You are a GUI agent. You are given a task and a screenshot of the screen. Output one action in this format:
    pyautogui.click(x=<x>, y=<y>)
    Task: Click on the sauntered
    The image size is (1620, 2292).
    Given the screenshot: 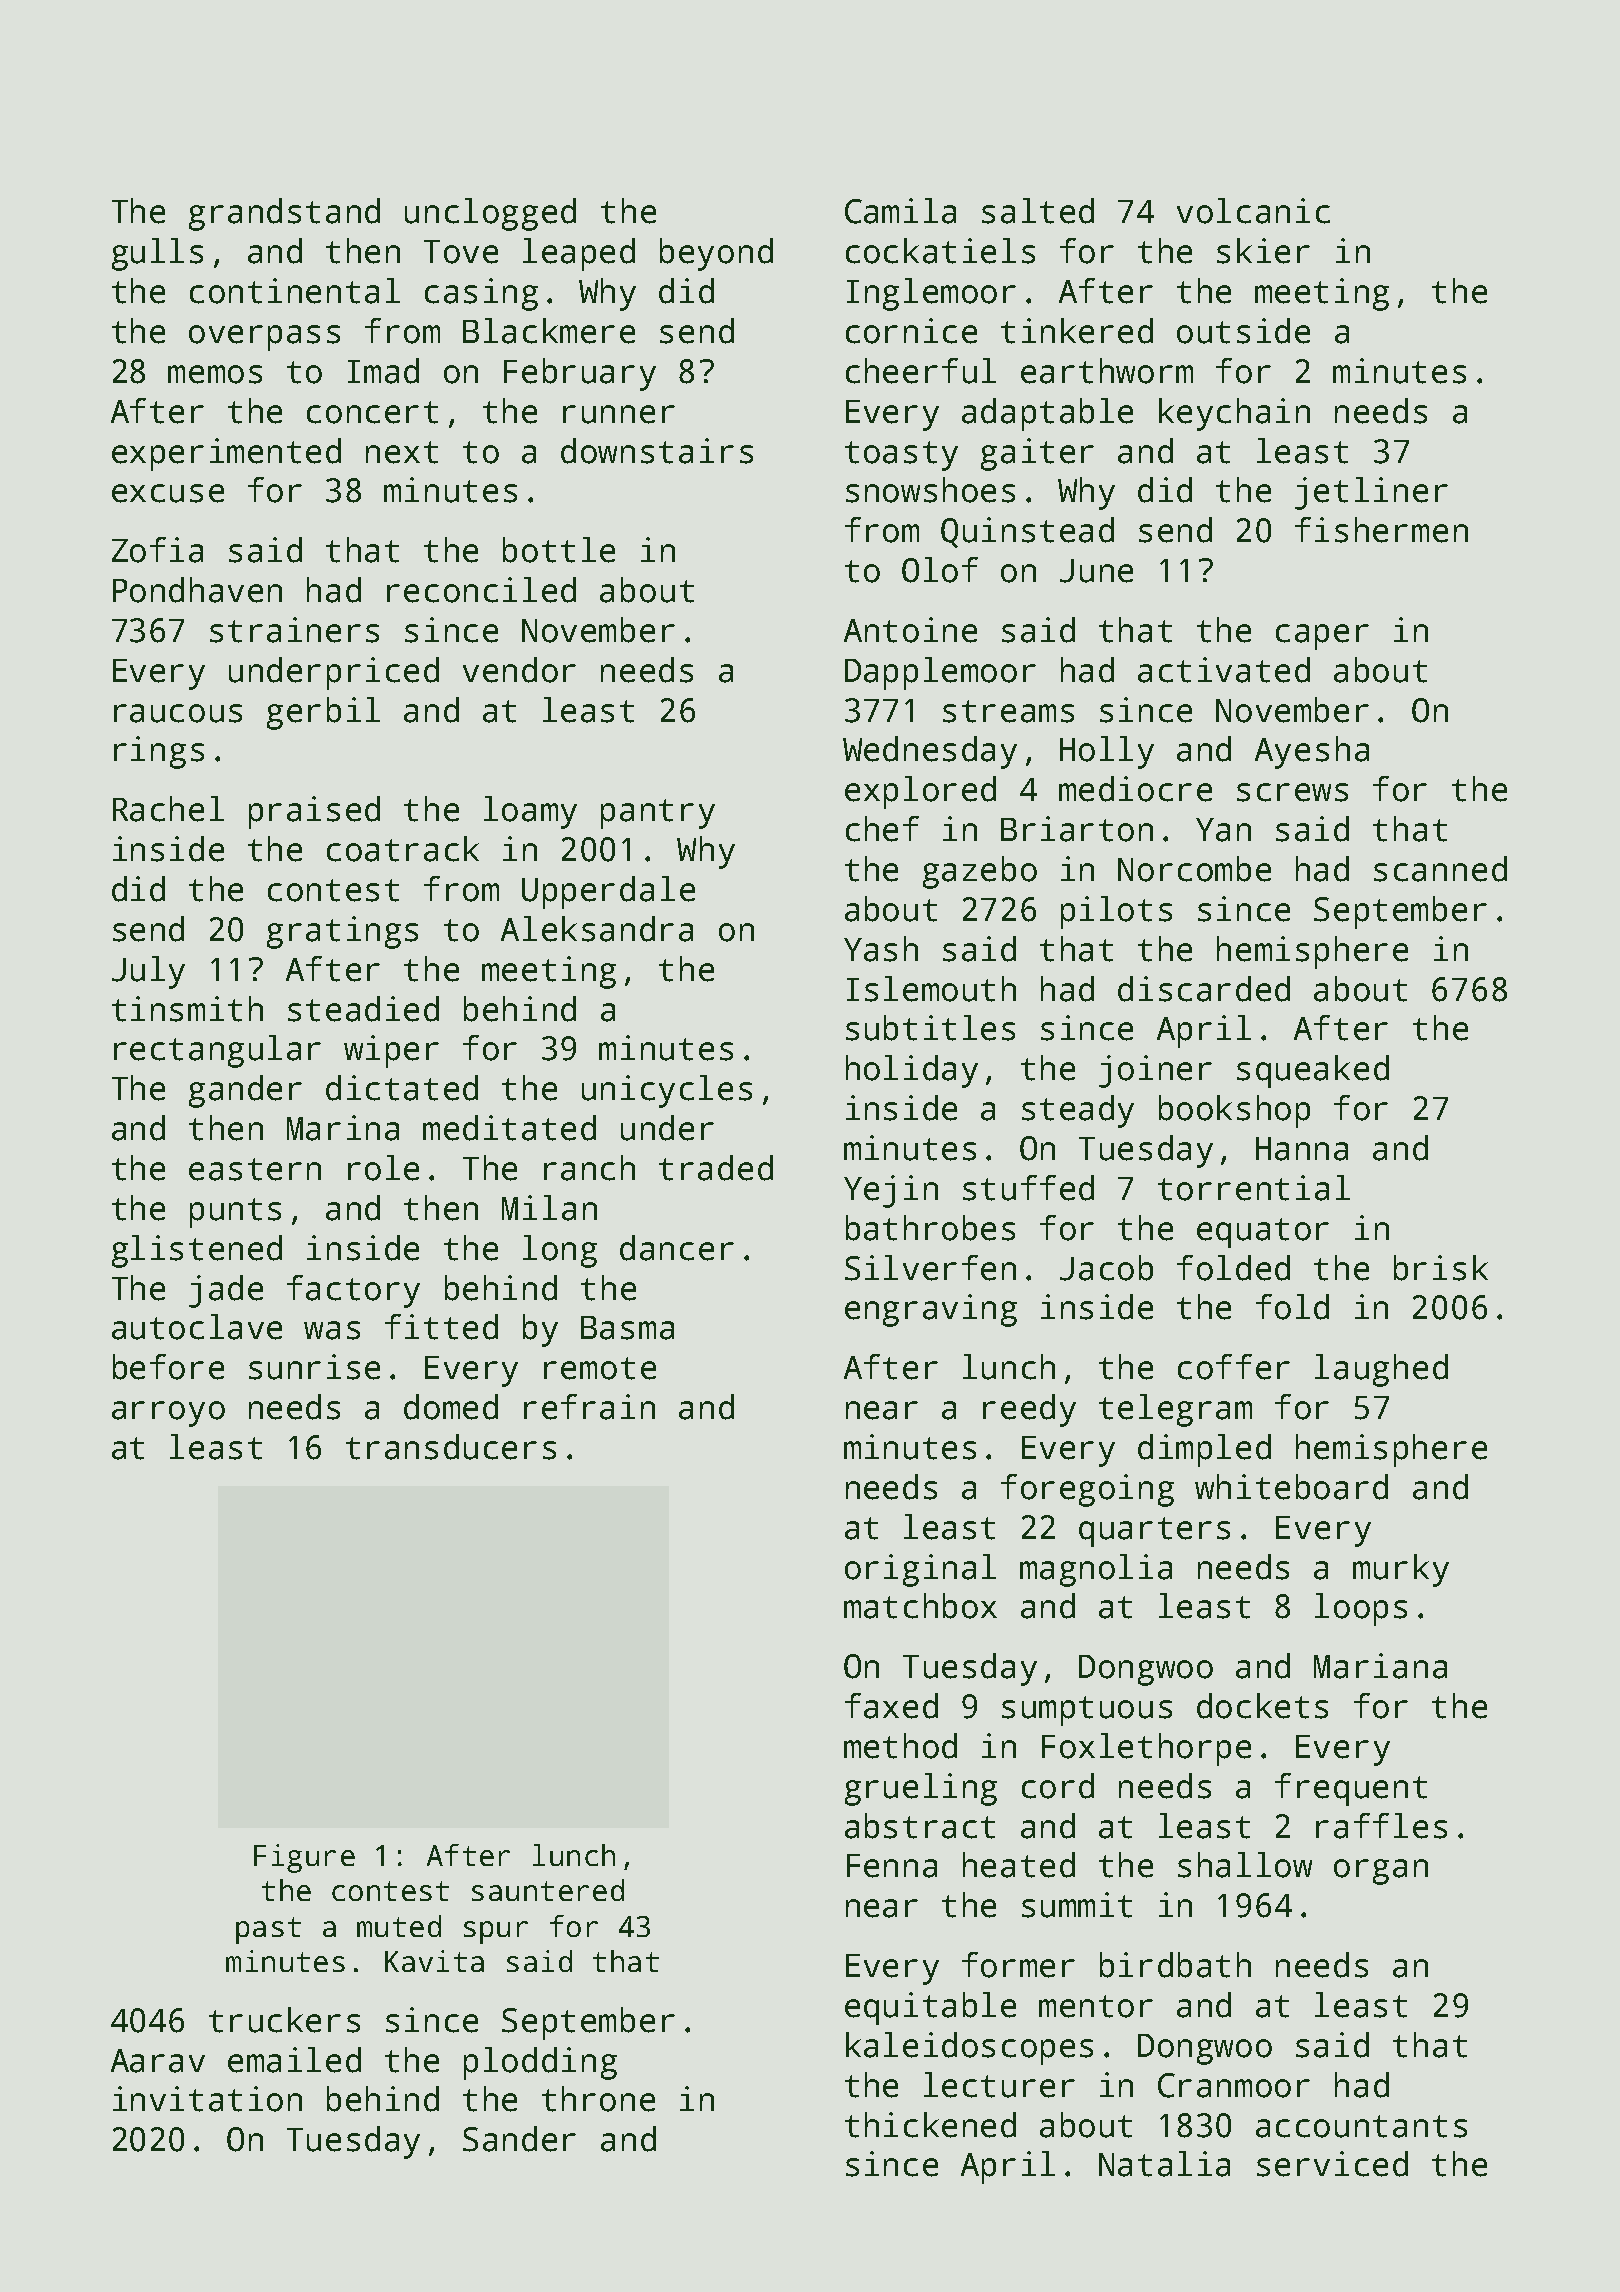 What is the action you would take?
    pyautogui.click(x=548, y=1890)
